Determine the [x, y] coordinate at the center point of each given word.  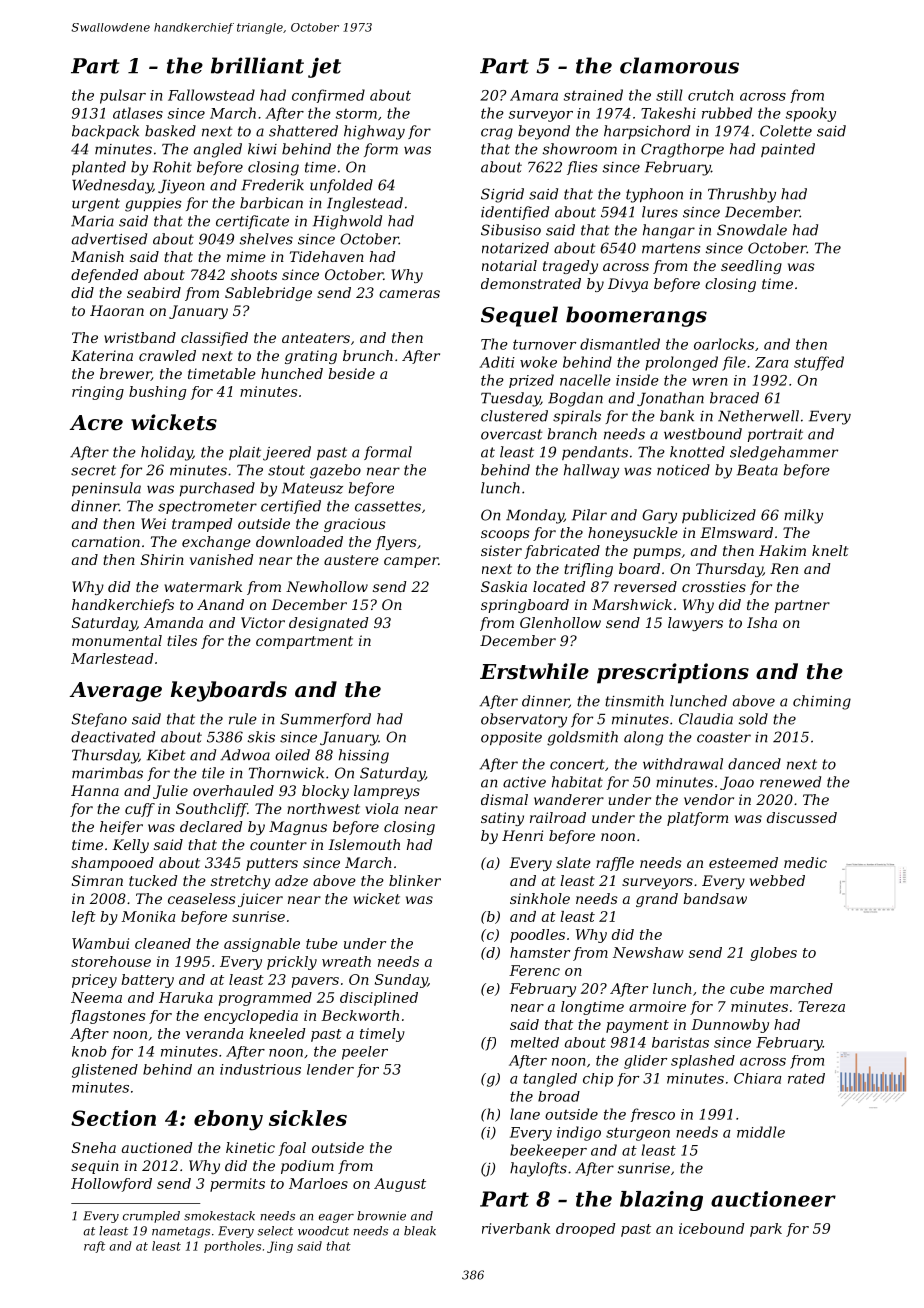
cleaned [163, 943]
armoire [657, 1006]
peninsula [106, 489]
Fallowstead [211, 95]
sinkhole [540, 898]
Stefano [99, 720]
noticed [683, 470]
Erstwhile [534, 671]
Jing [280, 1247]
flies [582, 168]
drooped [585, 1230]
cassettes [388, 506]
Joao [737, 783]
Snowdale [752, 230]
